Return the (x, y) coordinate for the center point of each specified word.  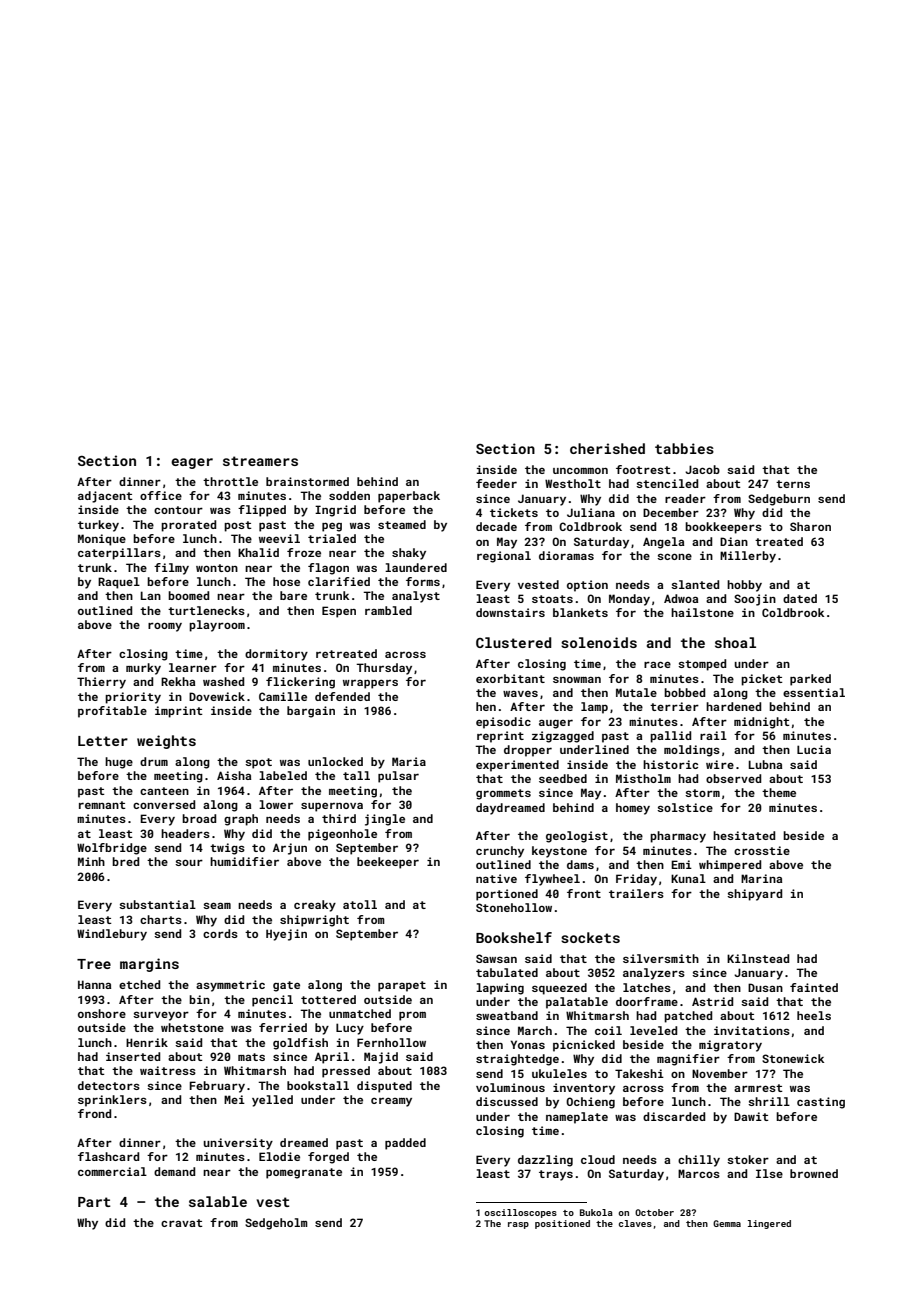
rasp (518, 1225)
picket (762, 680)
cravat (182, 1223)
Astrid (712, 1001)
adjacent (105, 497)
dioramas (566, 555)
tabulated (507, 972)
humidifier (244, 861)
